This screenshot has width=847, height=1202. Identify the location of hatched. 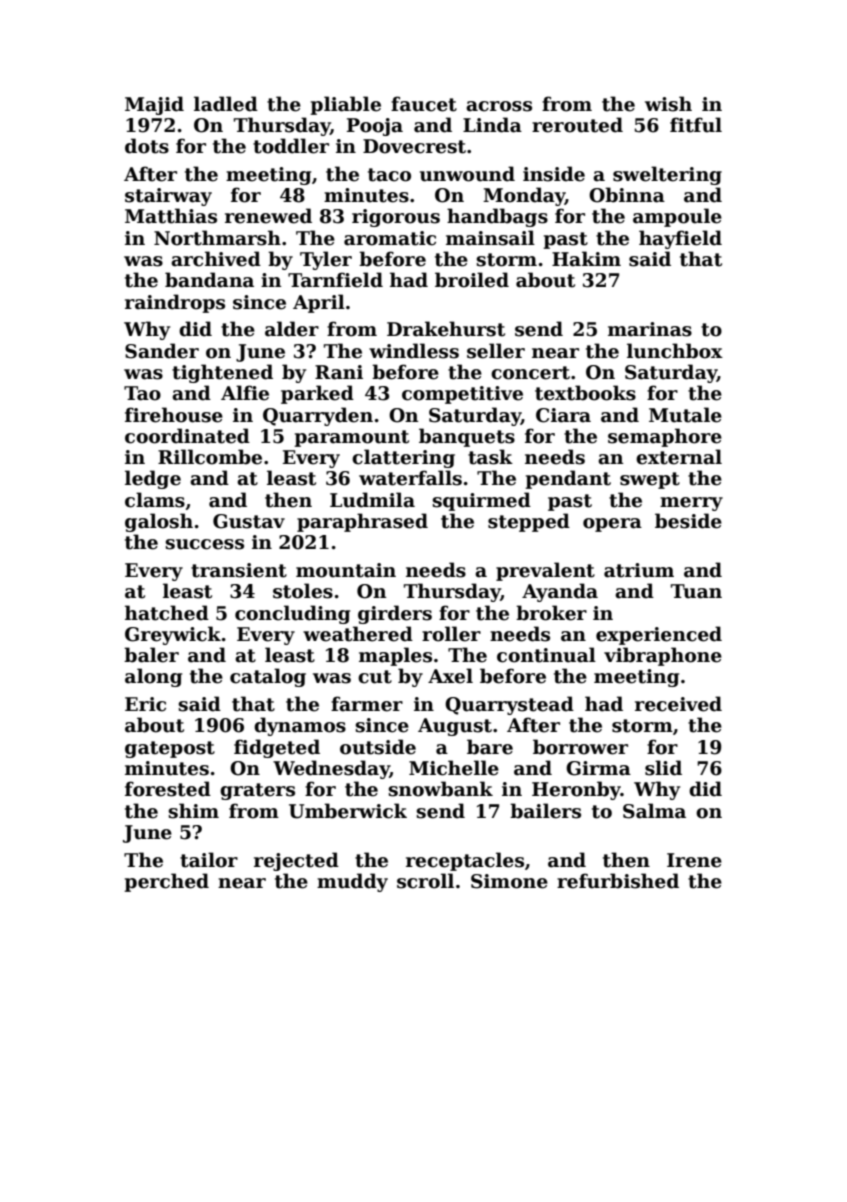
(167, 613).
